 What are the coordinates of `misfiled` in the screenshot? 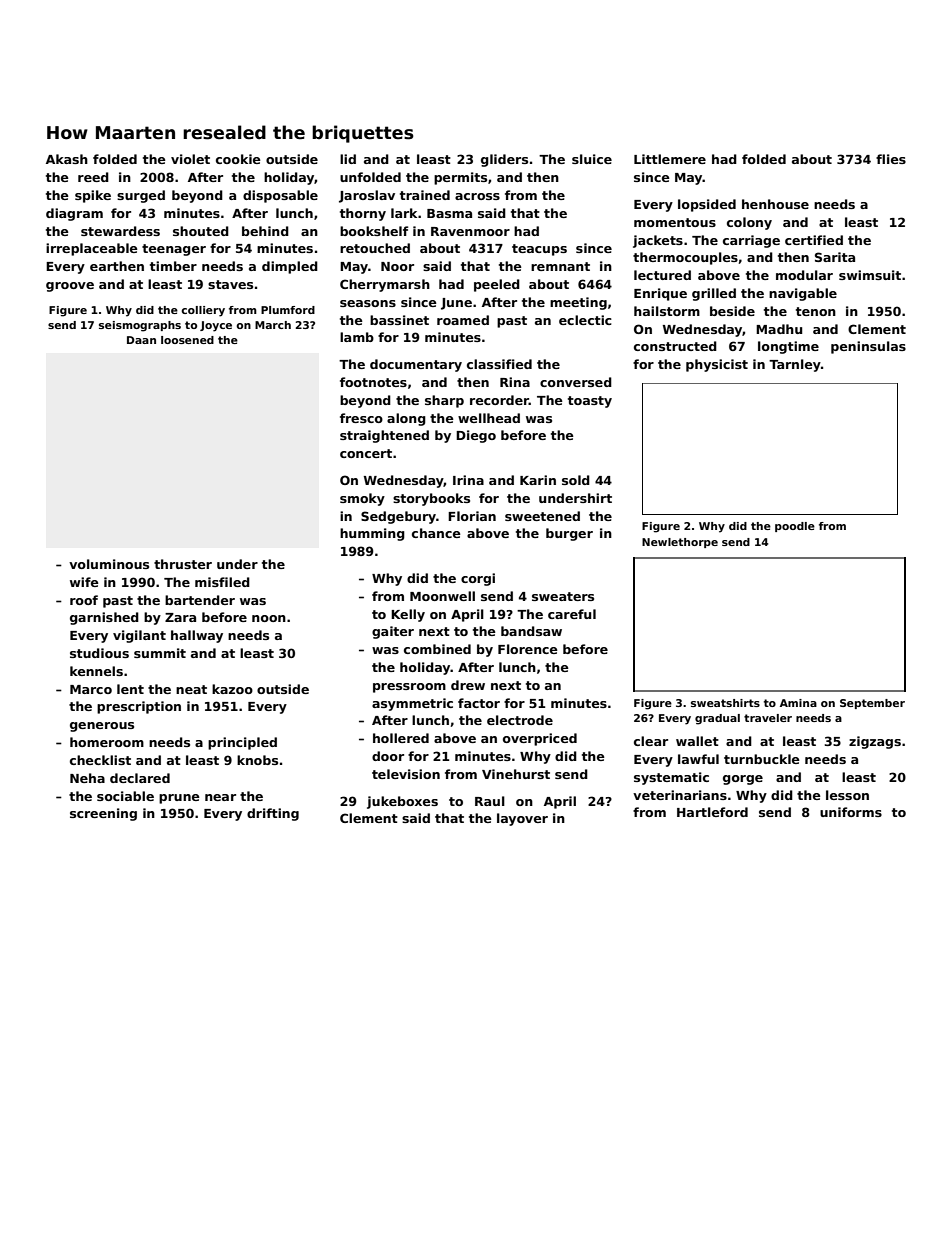 It's located at (222, 582).
